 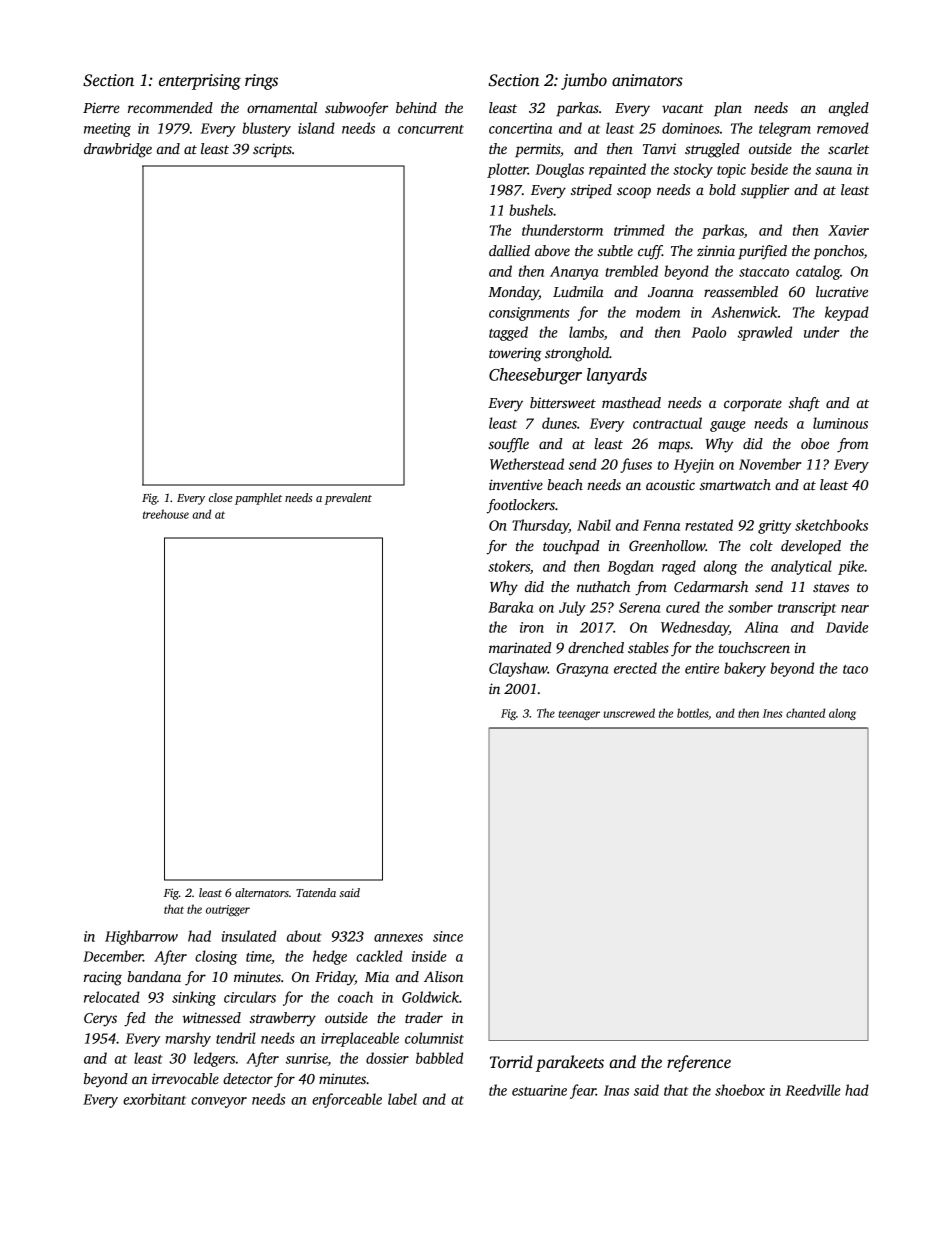 I want to click on dallied, so click(x=509, y=250).
